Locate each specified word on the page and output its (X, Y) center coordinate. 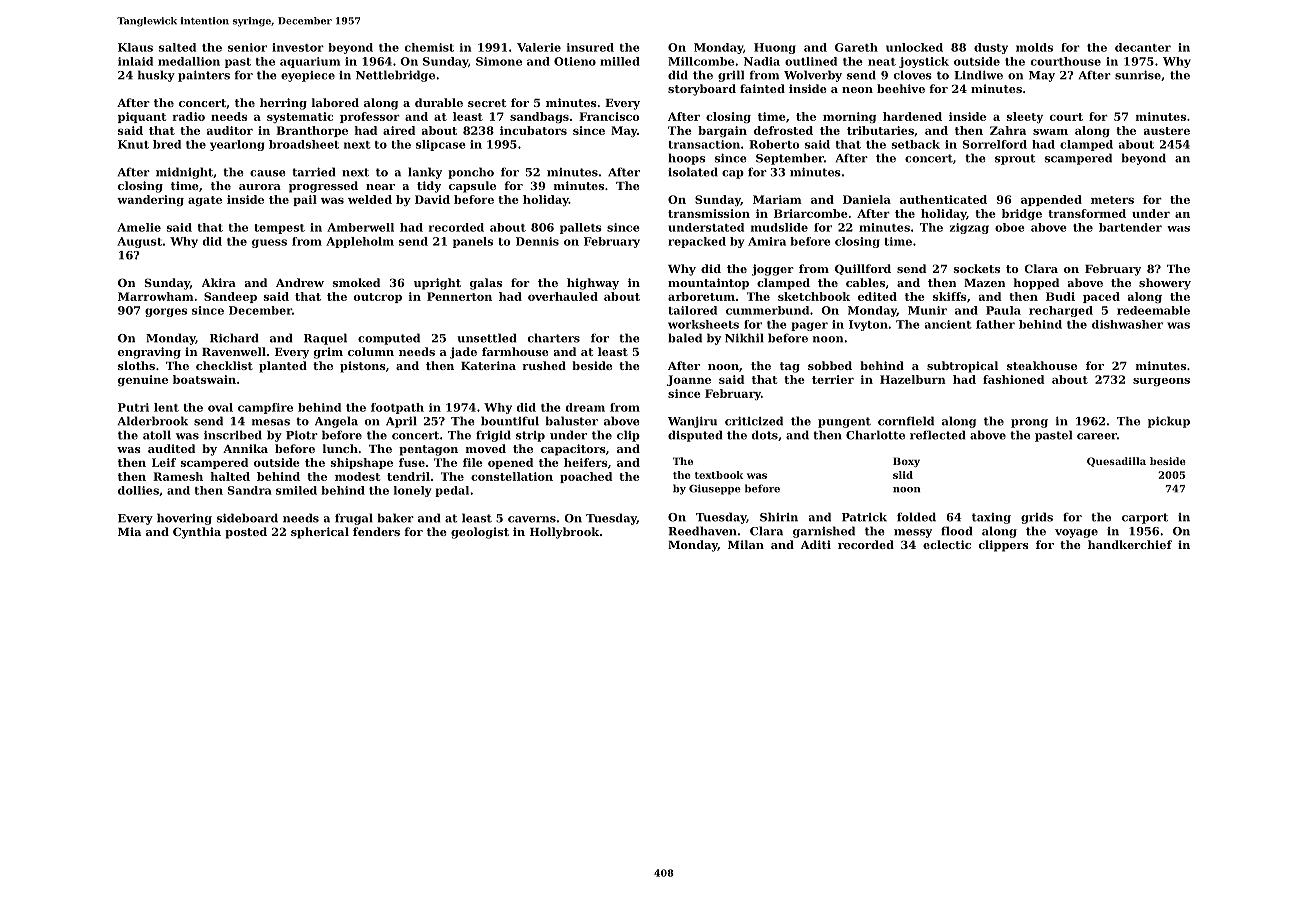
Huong (775, 48)
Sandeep (230, 297)
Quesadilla (1116, 462)
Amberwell (360, 227)
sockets (977, 268)
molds (1034, 47)
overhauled (563, 296)
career (1097, 436)
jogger (773, 270)
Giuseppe (715, 489)
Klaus (135, 47)
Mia (129, 531)
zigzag (969, 228)
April (401, 422)
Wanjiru (692, 422)
